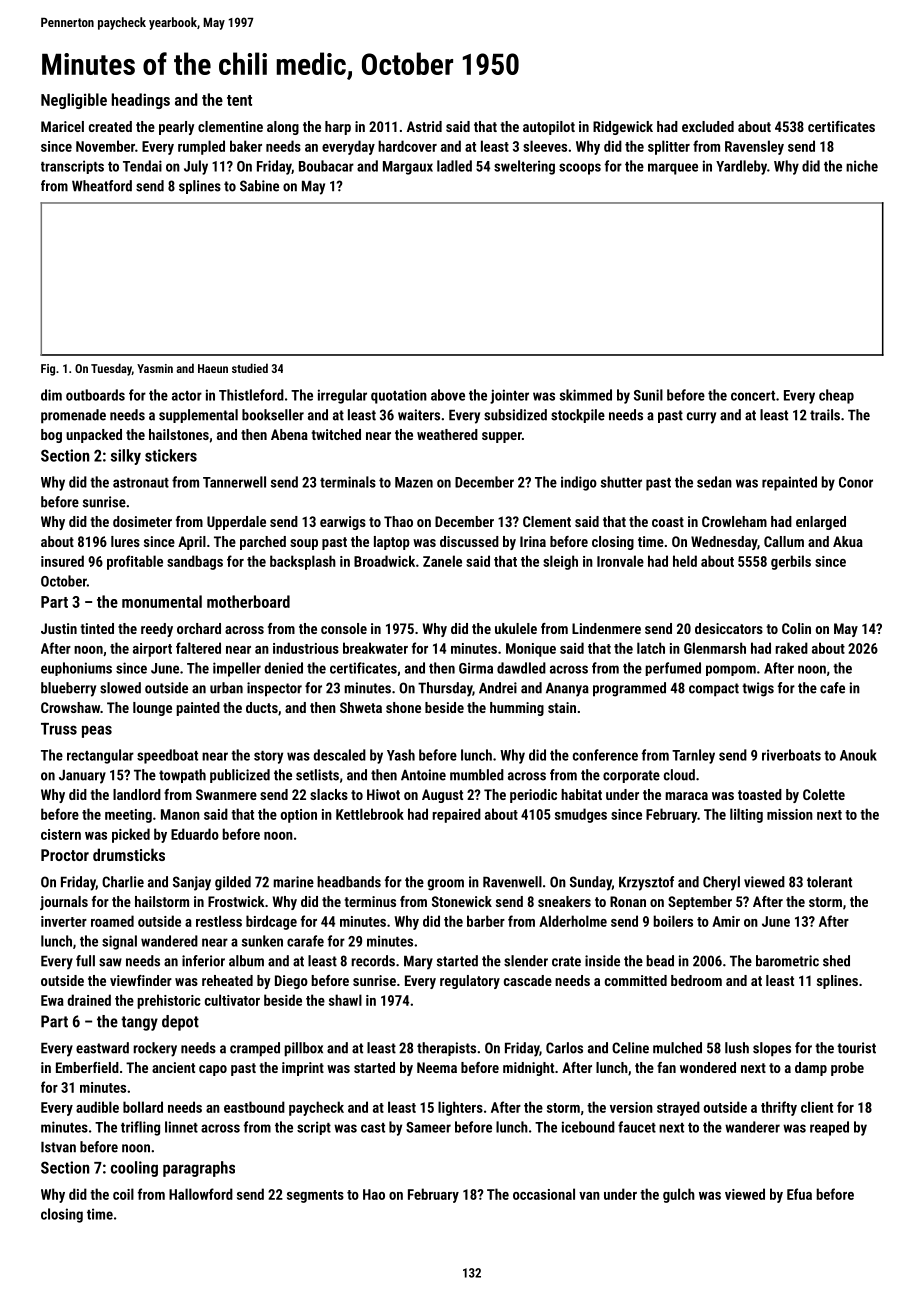 The image size is (924, 1308). Describe the element at coordinates (64, 903) in the image. I see `journals` at that location.
